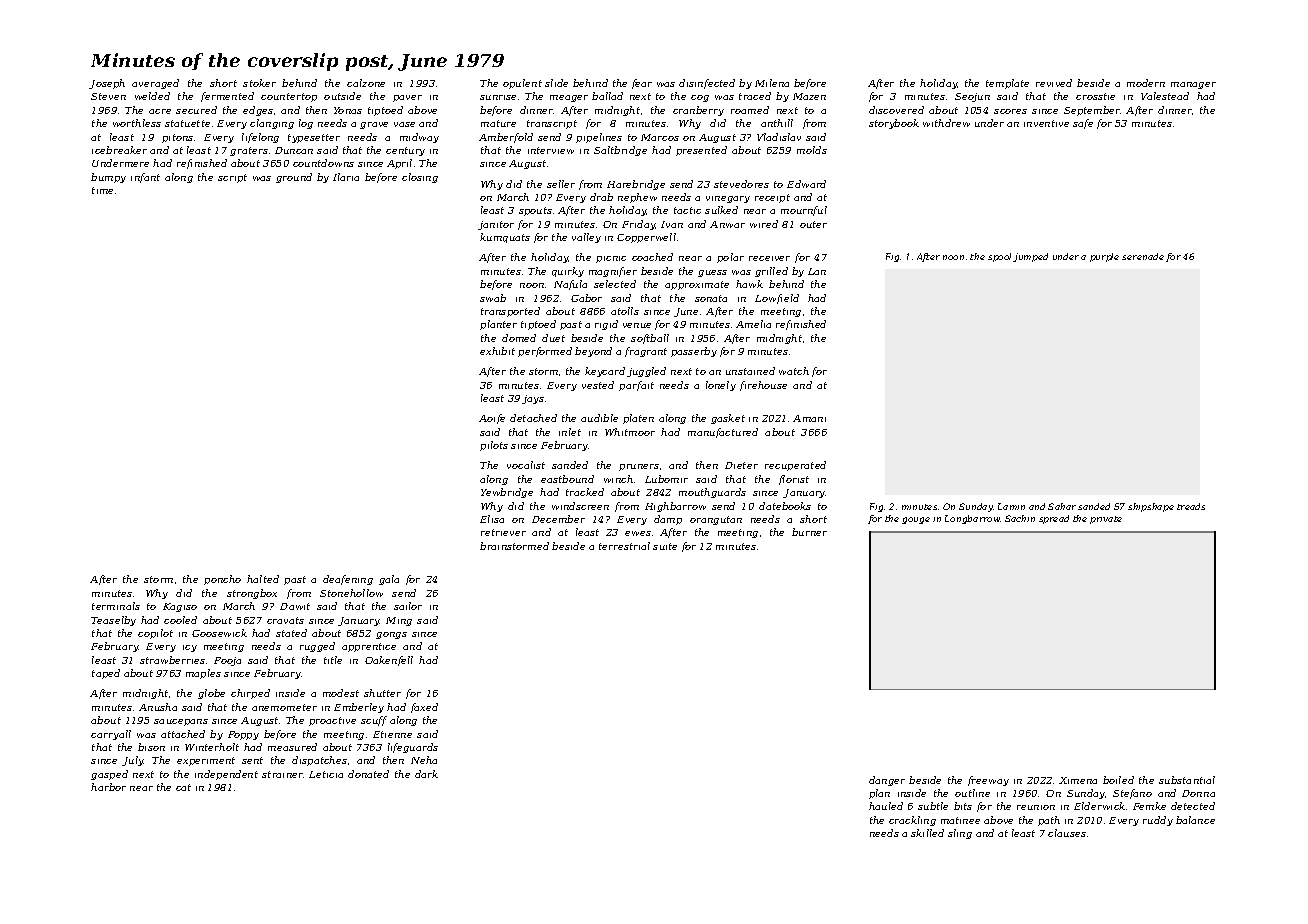 This screenshot has width=1308, height=924. What do you see at coordinates (750, 371) in the screenshot?
I see `unstained` at bounding box center [750, 371].
